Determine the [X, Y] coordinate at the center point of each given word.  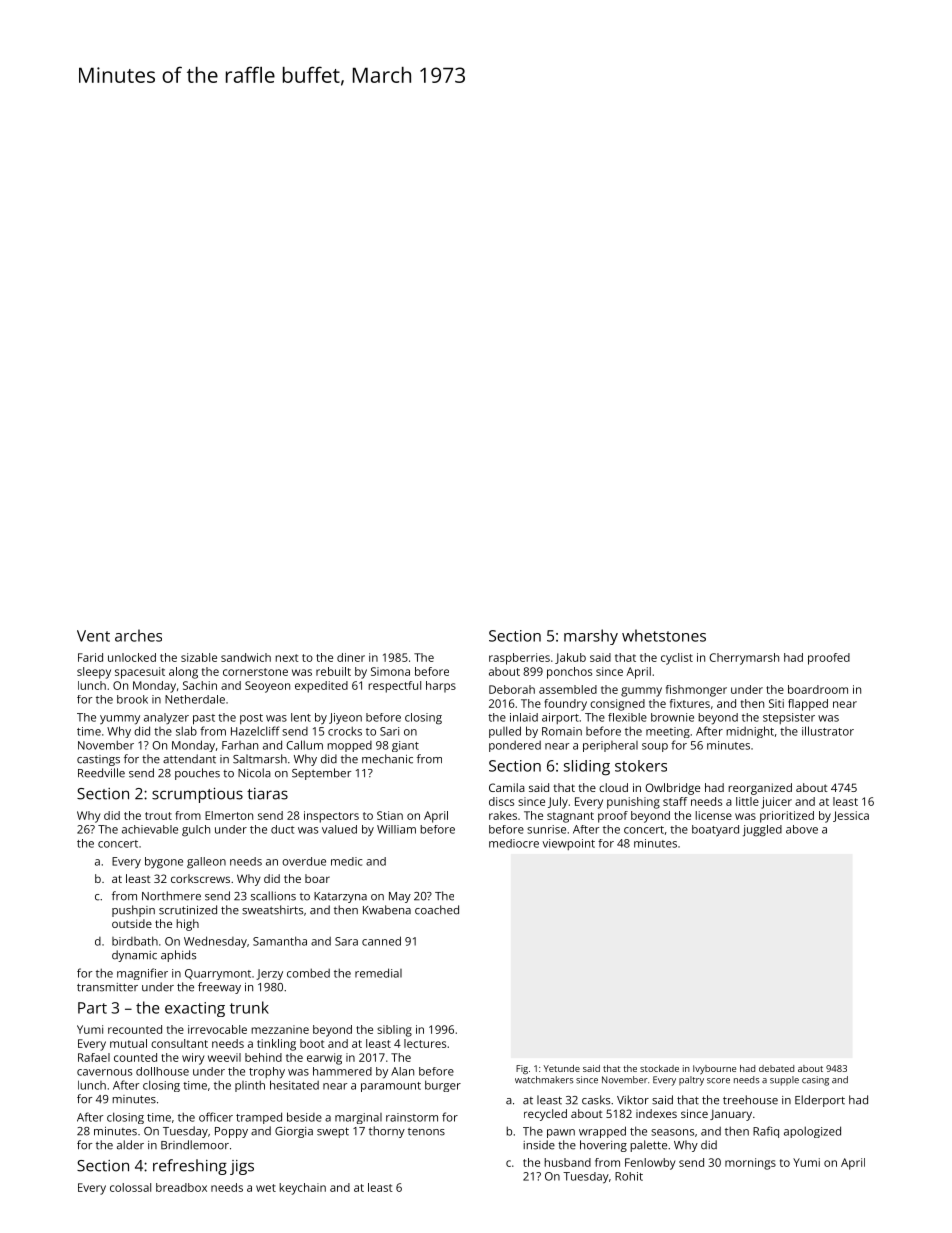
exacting [195, 1009]
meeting [668, 732]
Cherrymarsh [744, 659]
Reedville [101, 773]
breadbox [181, 1187]
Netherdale [195, 699]
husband [567, 1162]
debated [776, 1068]
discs [501, 801]
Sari [389, 731]
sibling [394, 1031]
